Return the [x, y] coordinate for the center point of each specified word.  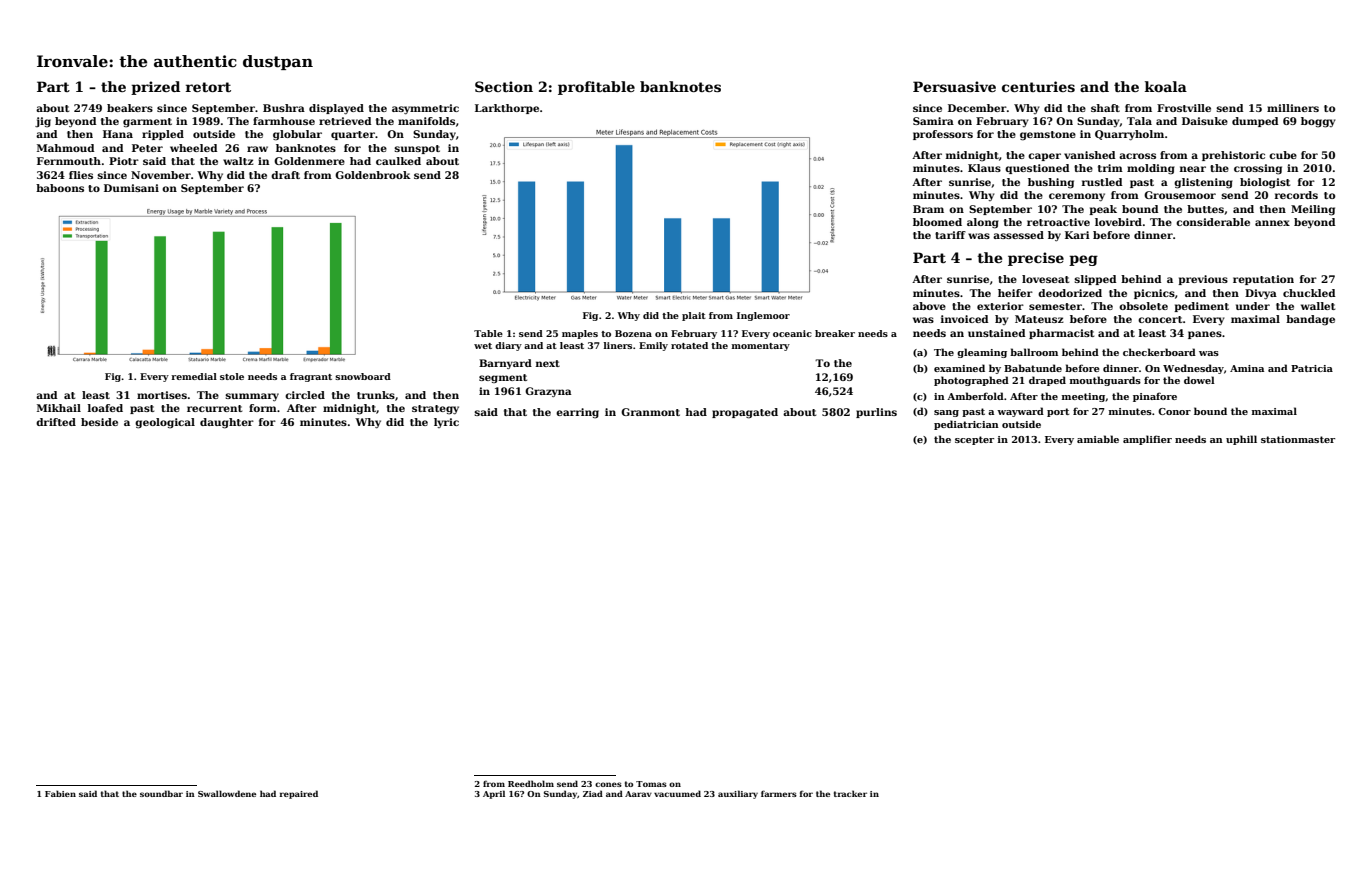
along [983, 223]
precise [1036, 259]
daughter [227, 423]
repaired [298, 794]
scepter [974, 440]
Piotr [124, 161]
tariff [950, 235]
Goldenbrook [373, 175]
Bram [928, 209]
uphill [1241, 440]
